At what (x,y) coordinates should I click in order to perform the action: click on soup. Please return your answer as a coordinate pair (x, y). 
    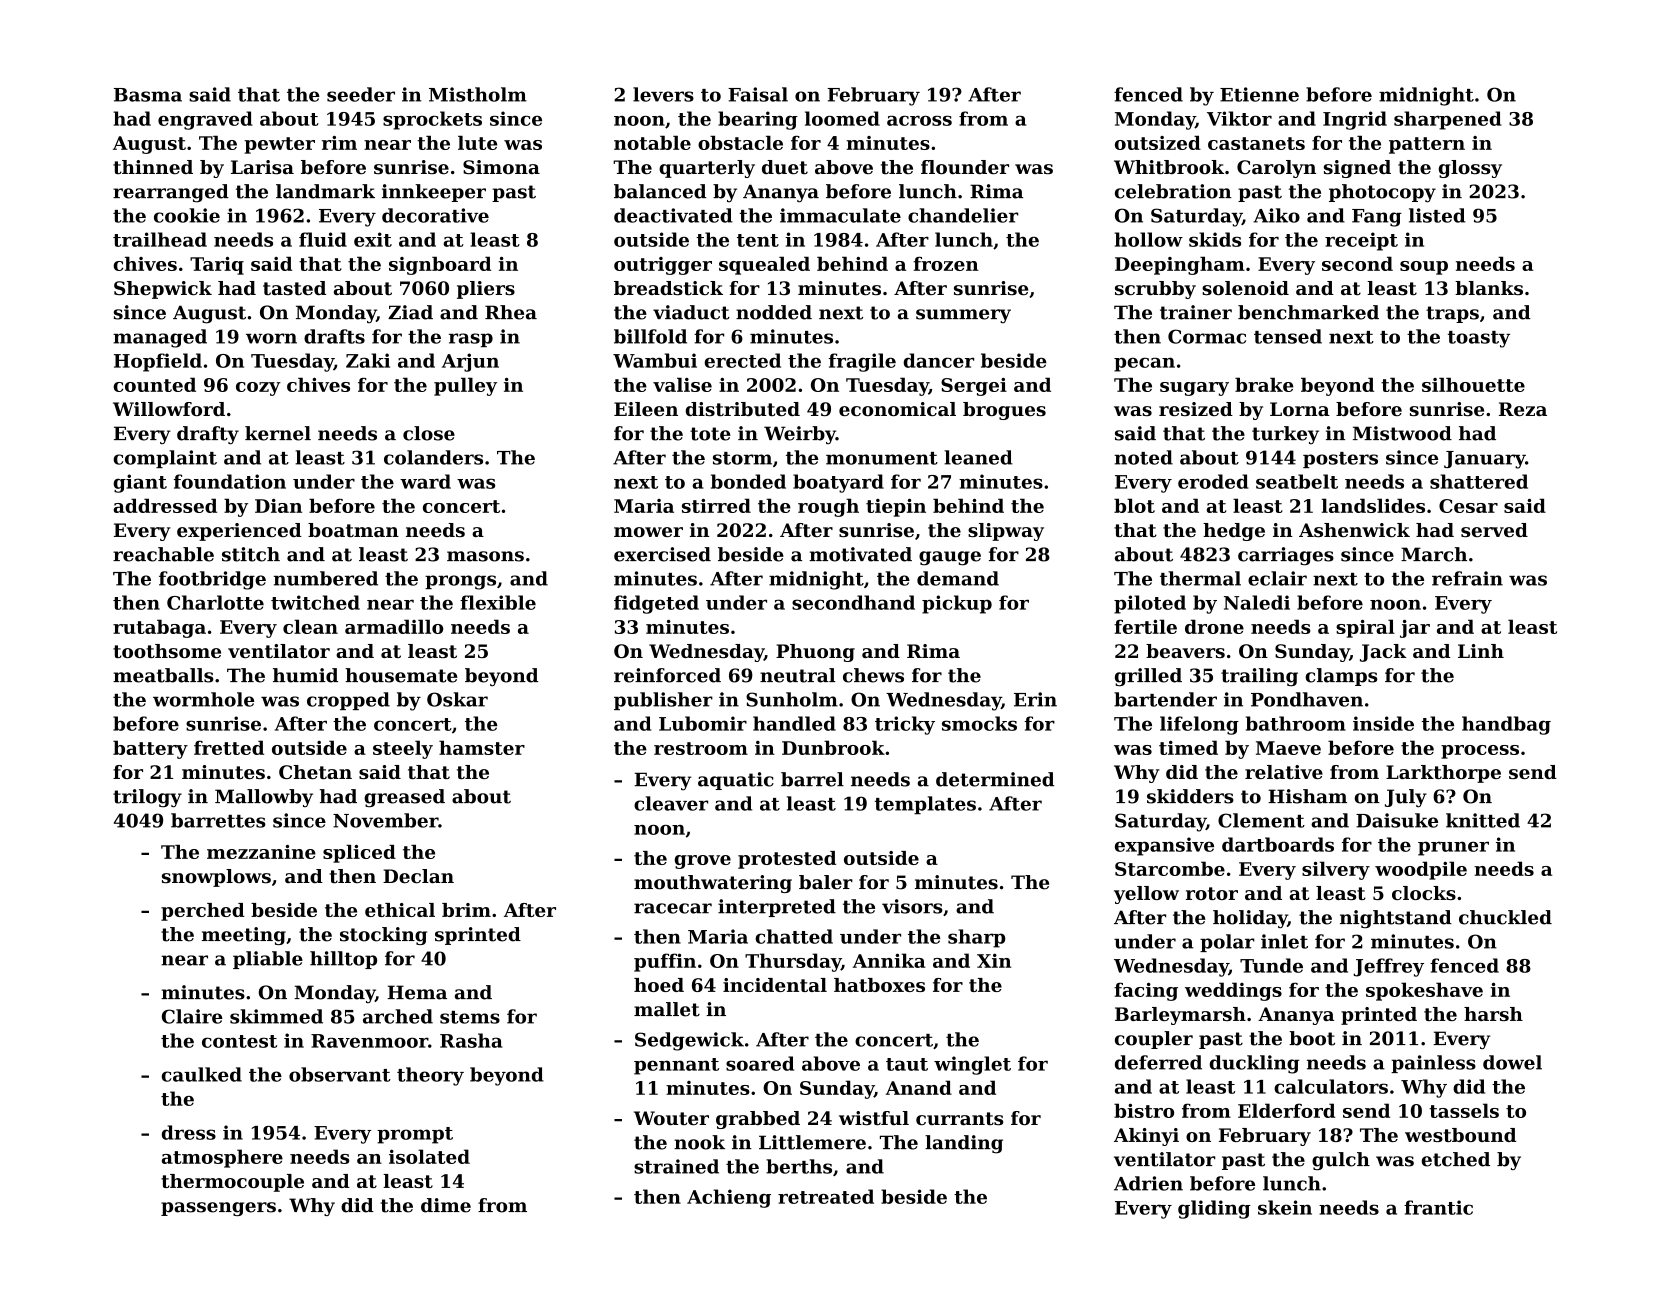
    Looking at the image, I should click on (1424, 268).
